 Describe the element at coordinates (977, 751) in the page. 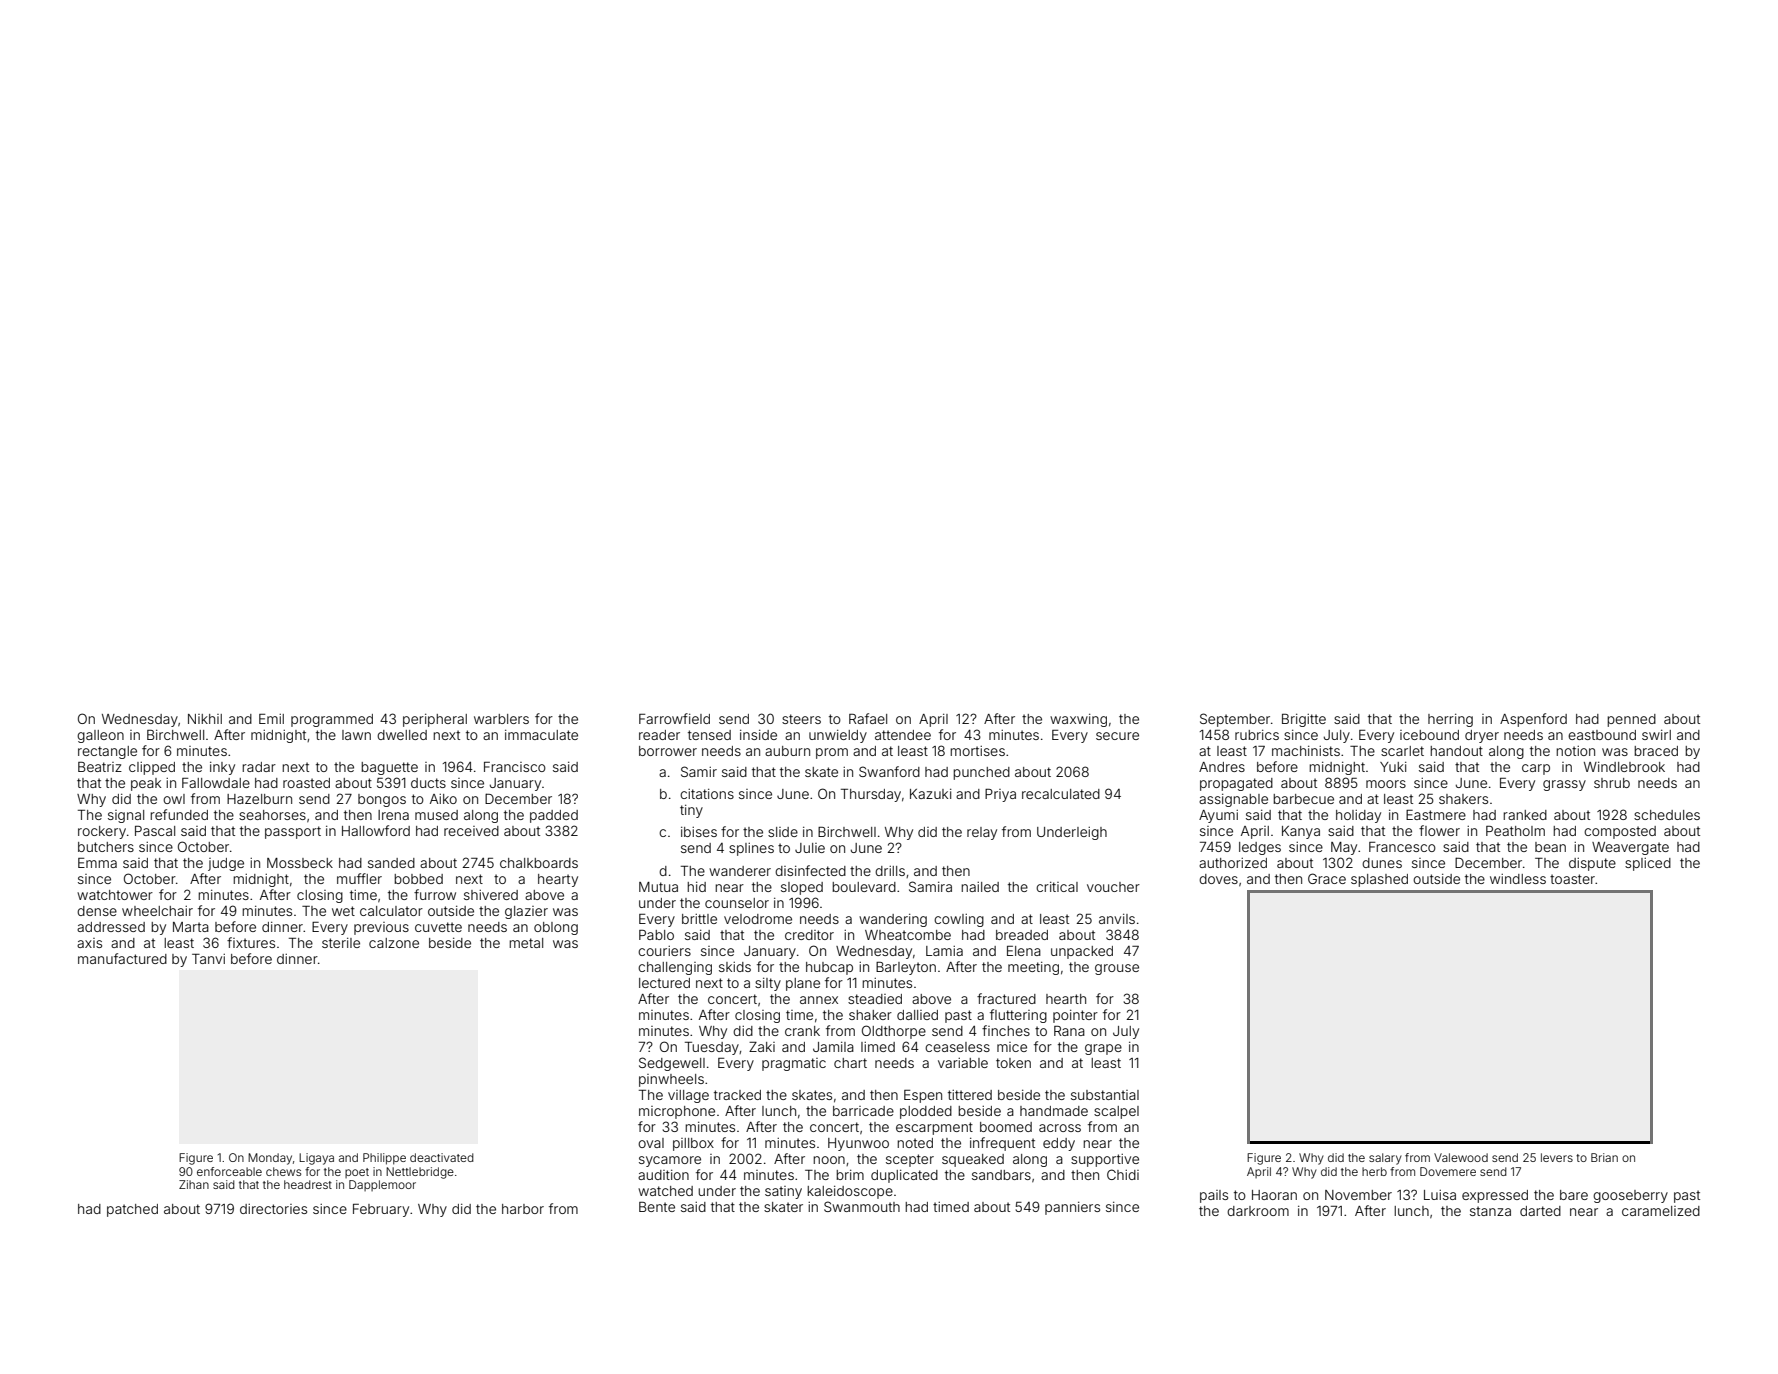

I see `mortises` at that location.
